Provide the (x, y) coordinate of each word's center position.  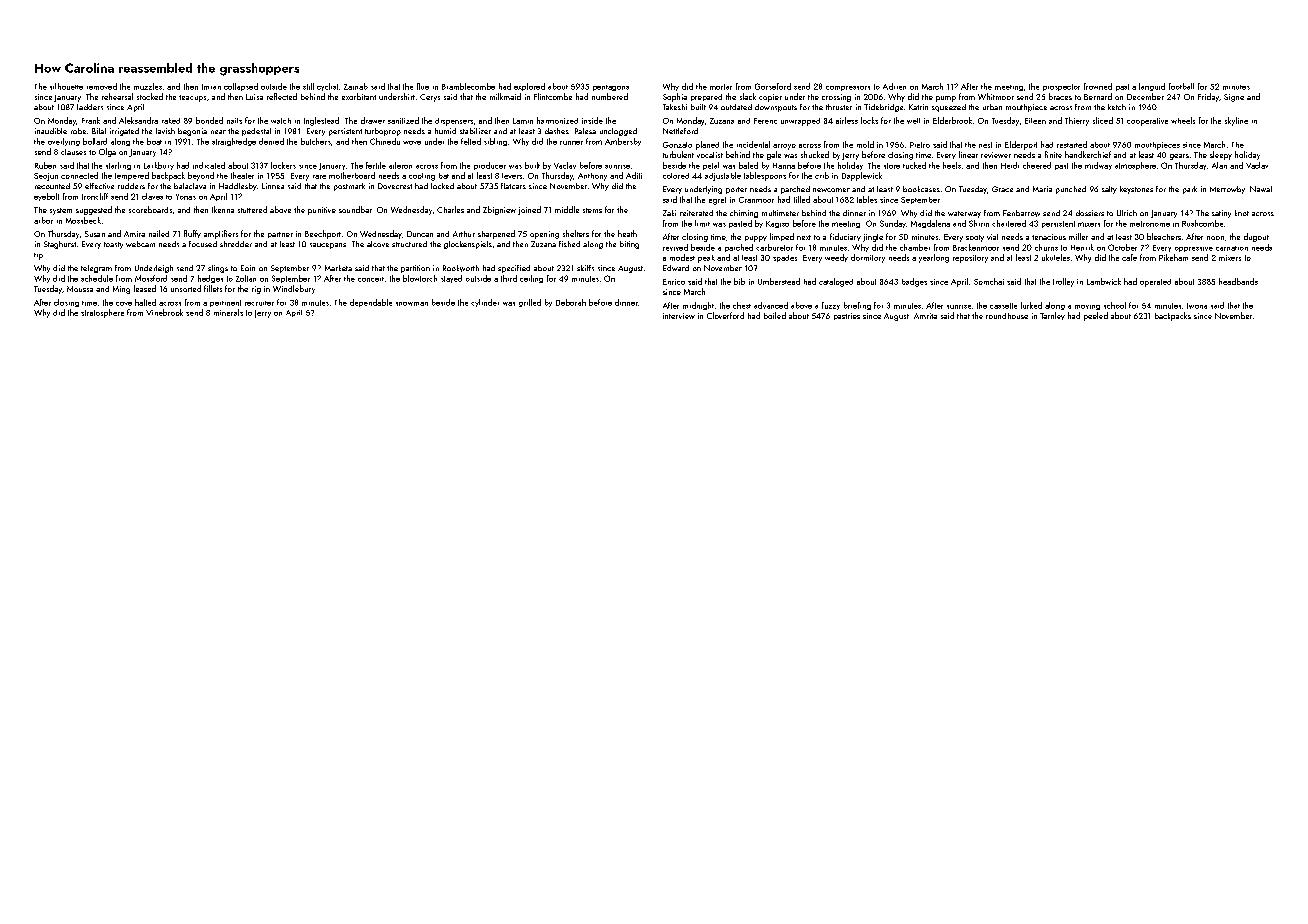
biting (629, 245)
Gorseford (773, 86)
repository (970, 259)
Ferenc (765, 121)
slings (218, 269)
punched (1071, 190)
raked (171, 121)
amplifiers (221, 234)
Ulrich (1127, 213)
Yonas (186, 197)
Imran (211, 87)
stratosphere (102, 313)
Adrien (894, 86)
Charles (450, 209)
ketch (1117, 107)
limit (702, 223)
